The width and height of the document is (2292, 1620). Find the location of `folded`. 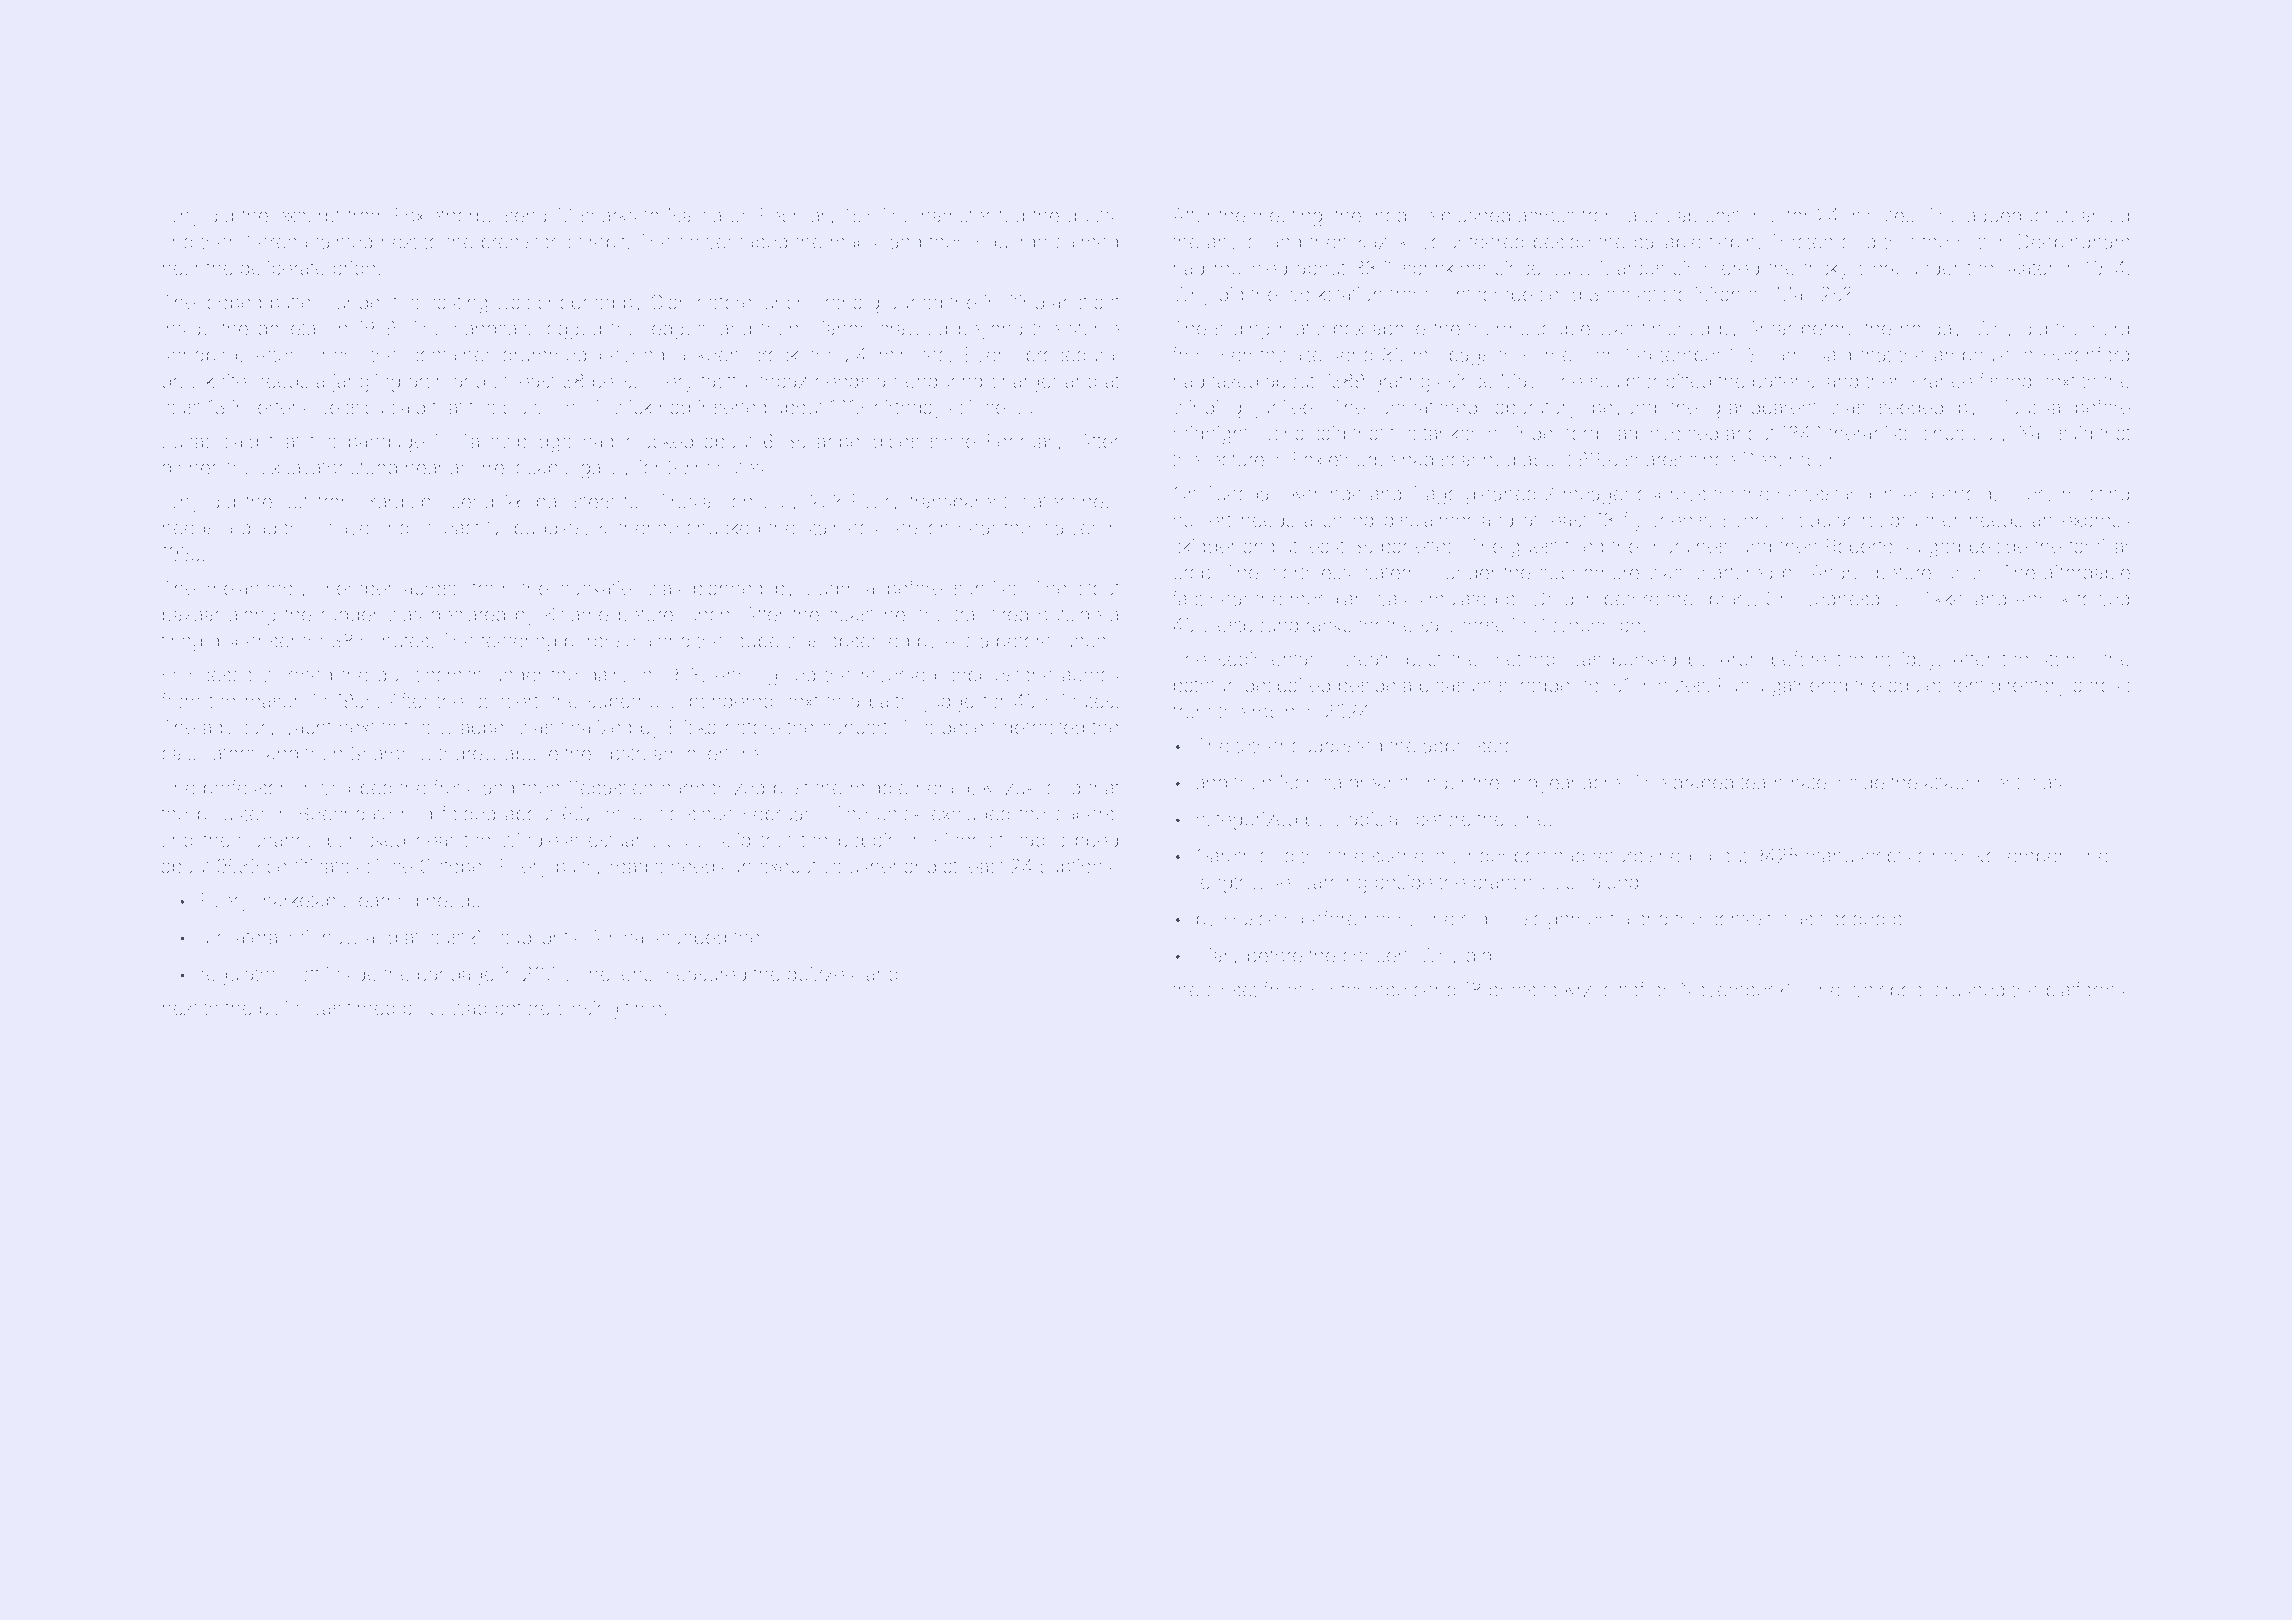

folded is located at coordinates (468, 813).
